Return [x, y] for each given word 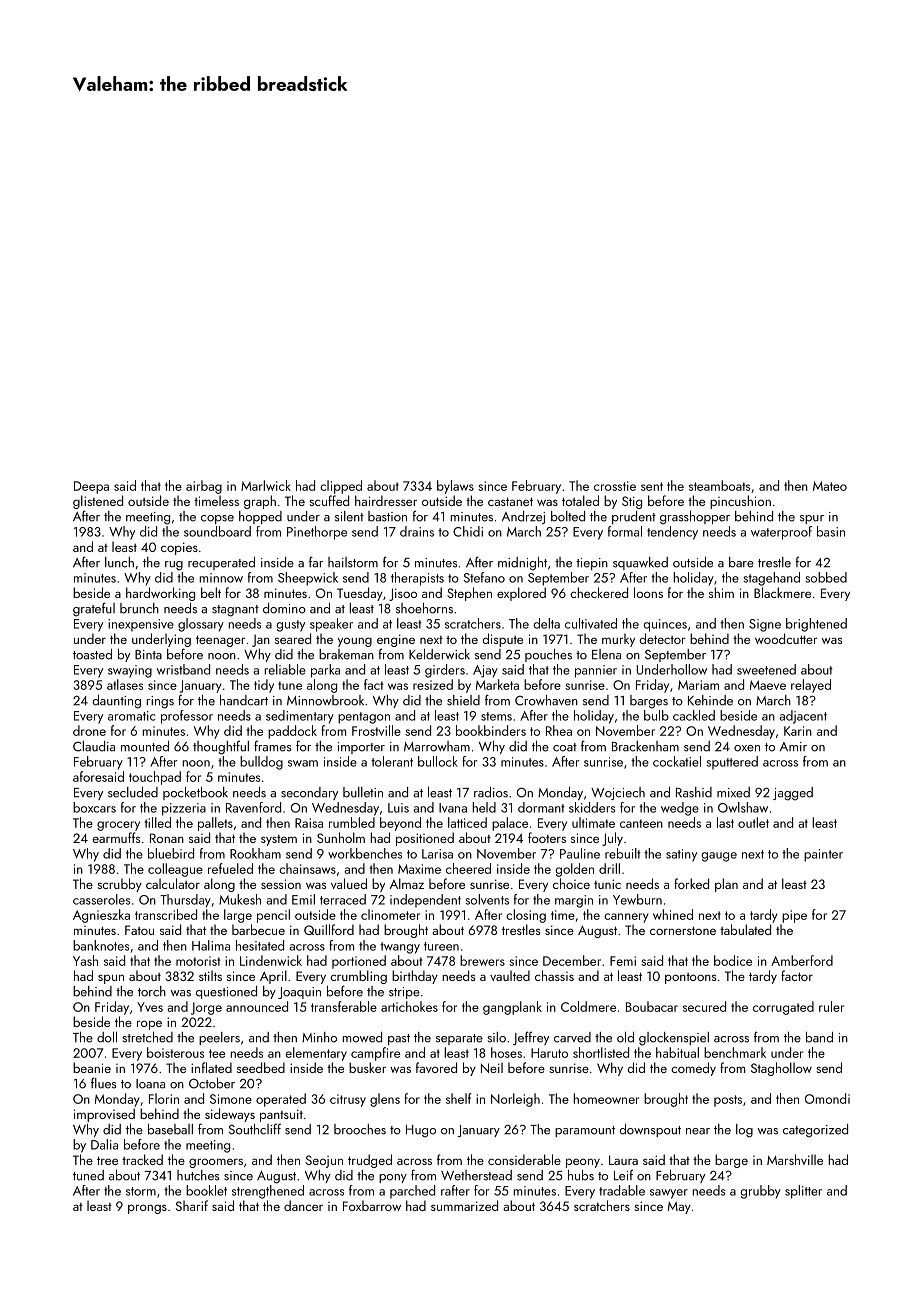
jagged [793, 794]
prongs [147, 1209]
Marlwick [266, 485]
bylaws [455, 487]
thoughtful [221, 747]
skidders [592, 807]
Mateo [830, 486]
